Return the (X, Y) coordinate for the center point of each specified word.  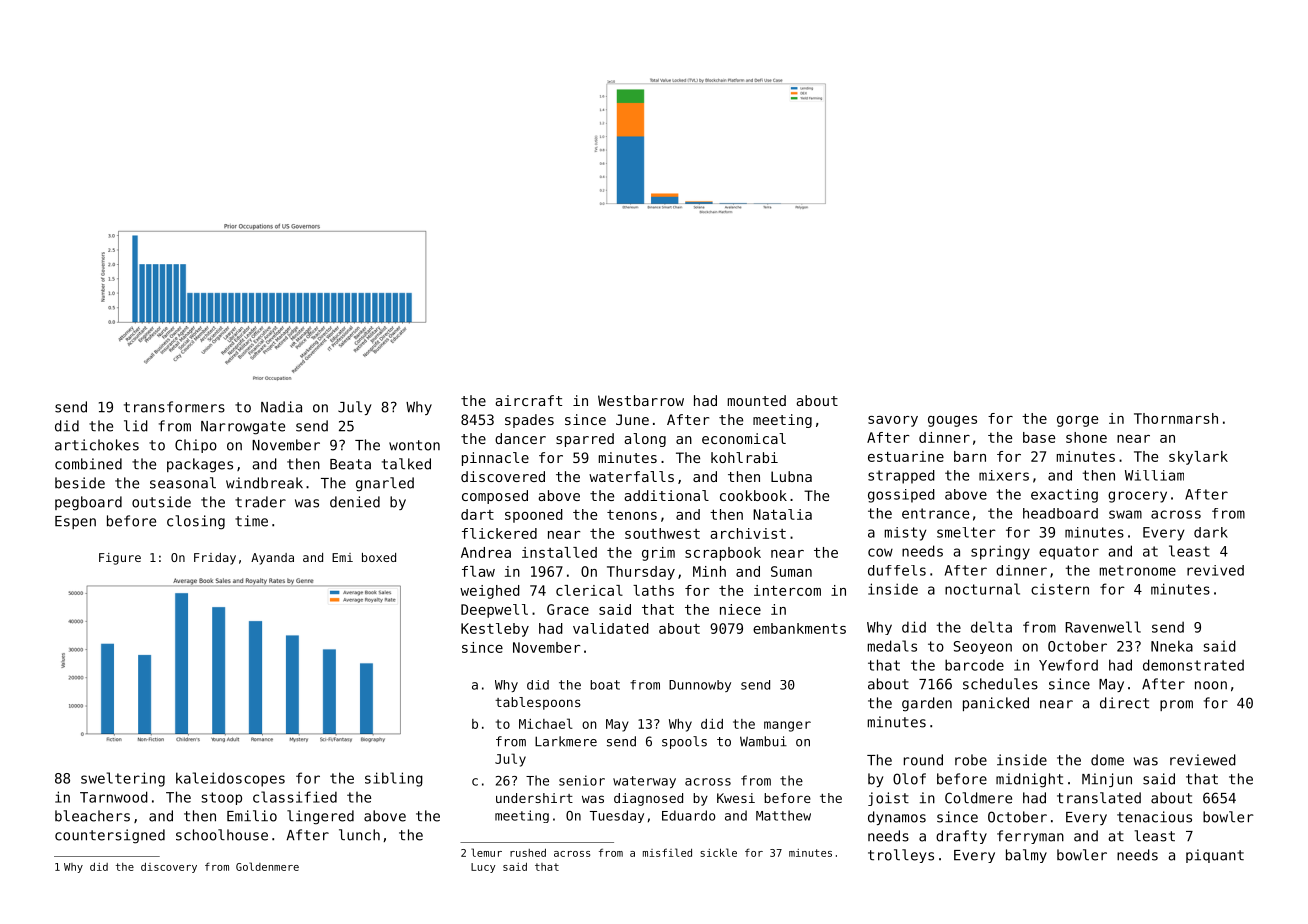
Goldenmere (267, 866)
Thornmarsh (1176, 418)
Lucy (483, 868)
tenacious (1154, 817)
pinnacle (495, 459)
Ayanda (272, 559)
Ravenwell (1103, 627)
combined (88, 464)
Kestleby (495, 630)
